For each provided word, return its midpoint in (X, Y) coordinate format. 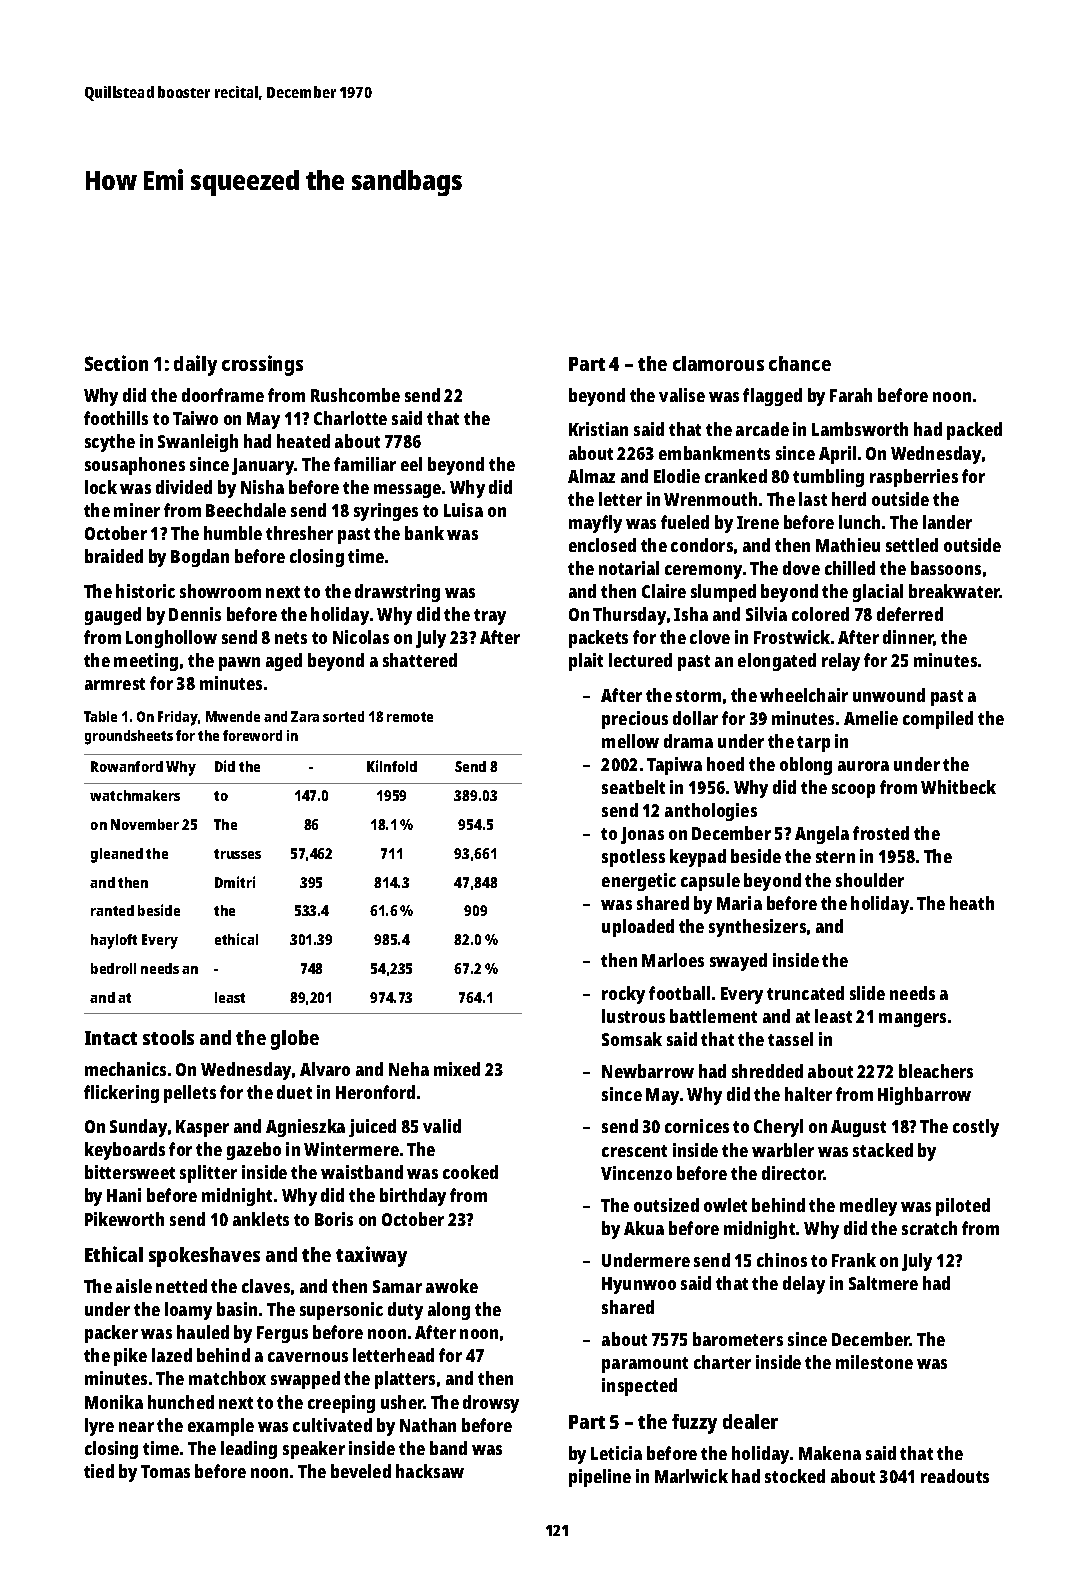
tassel (790, 1039)
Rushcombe (355, 395)
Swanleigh (198, 443)
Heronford (375, 1092)
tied (99, 1471)
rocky (623, 995)
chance (800, 363)
